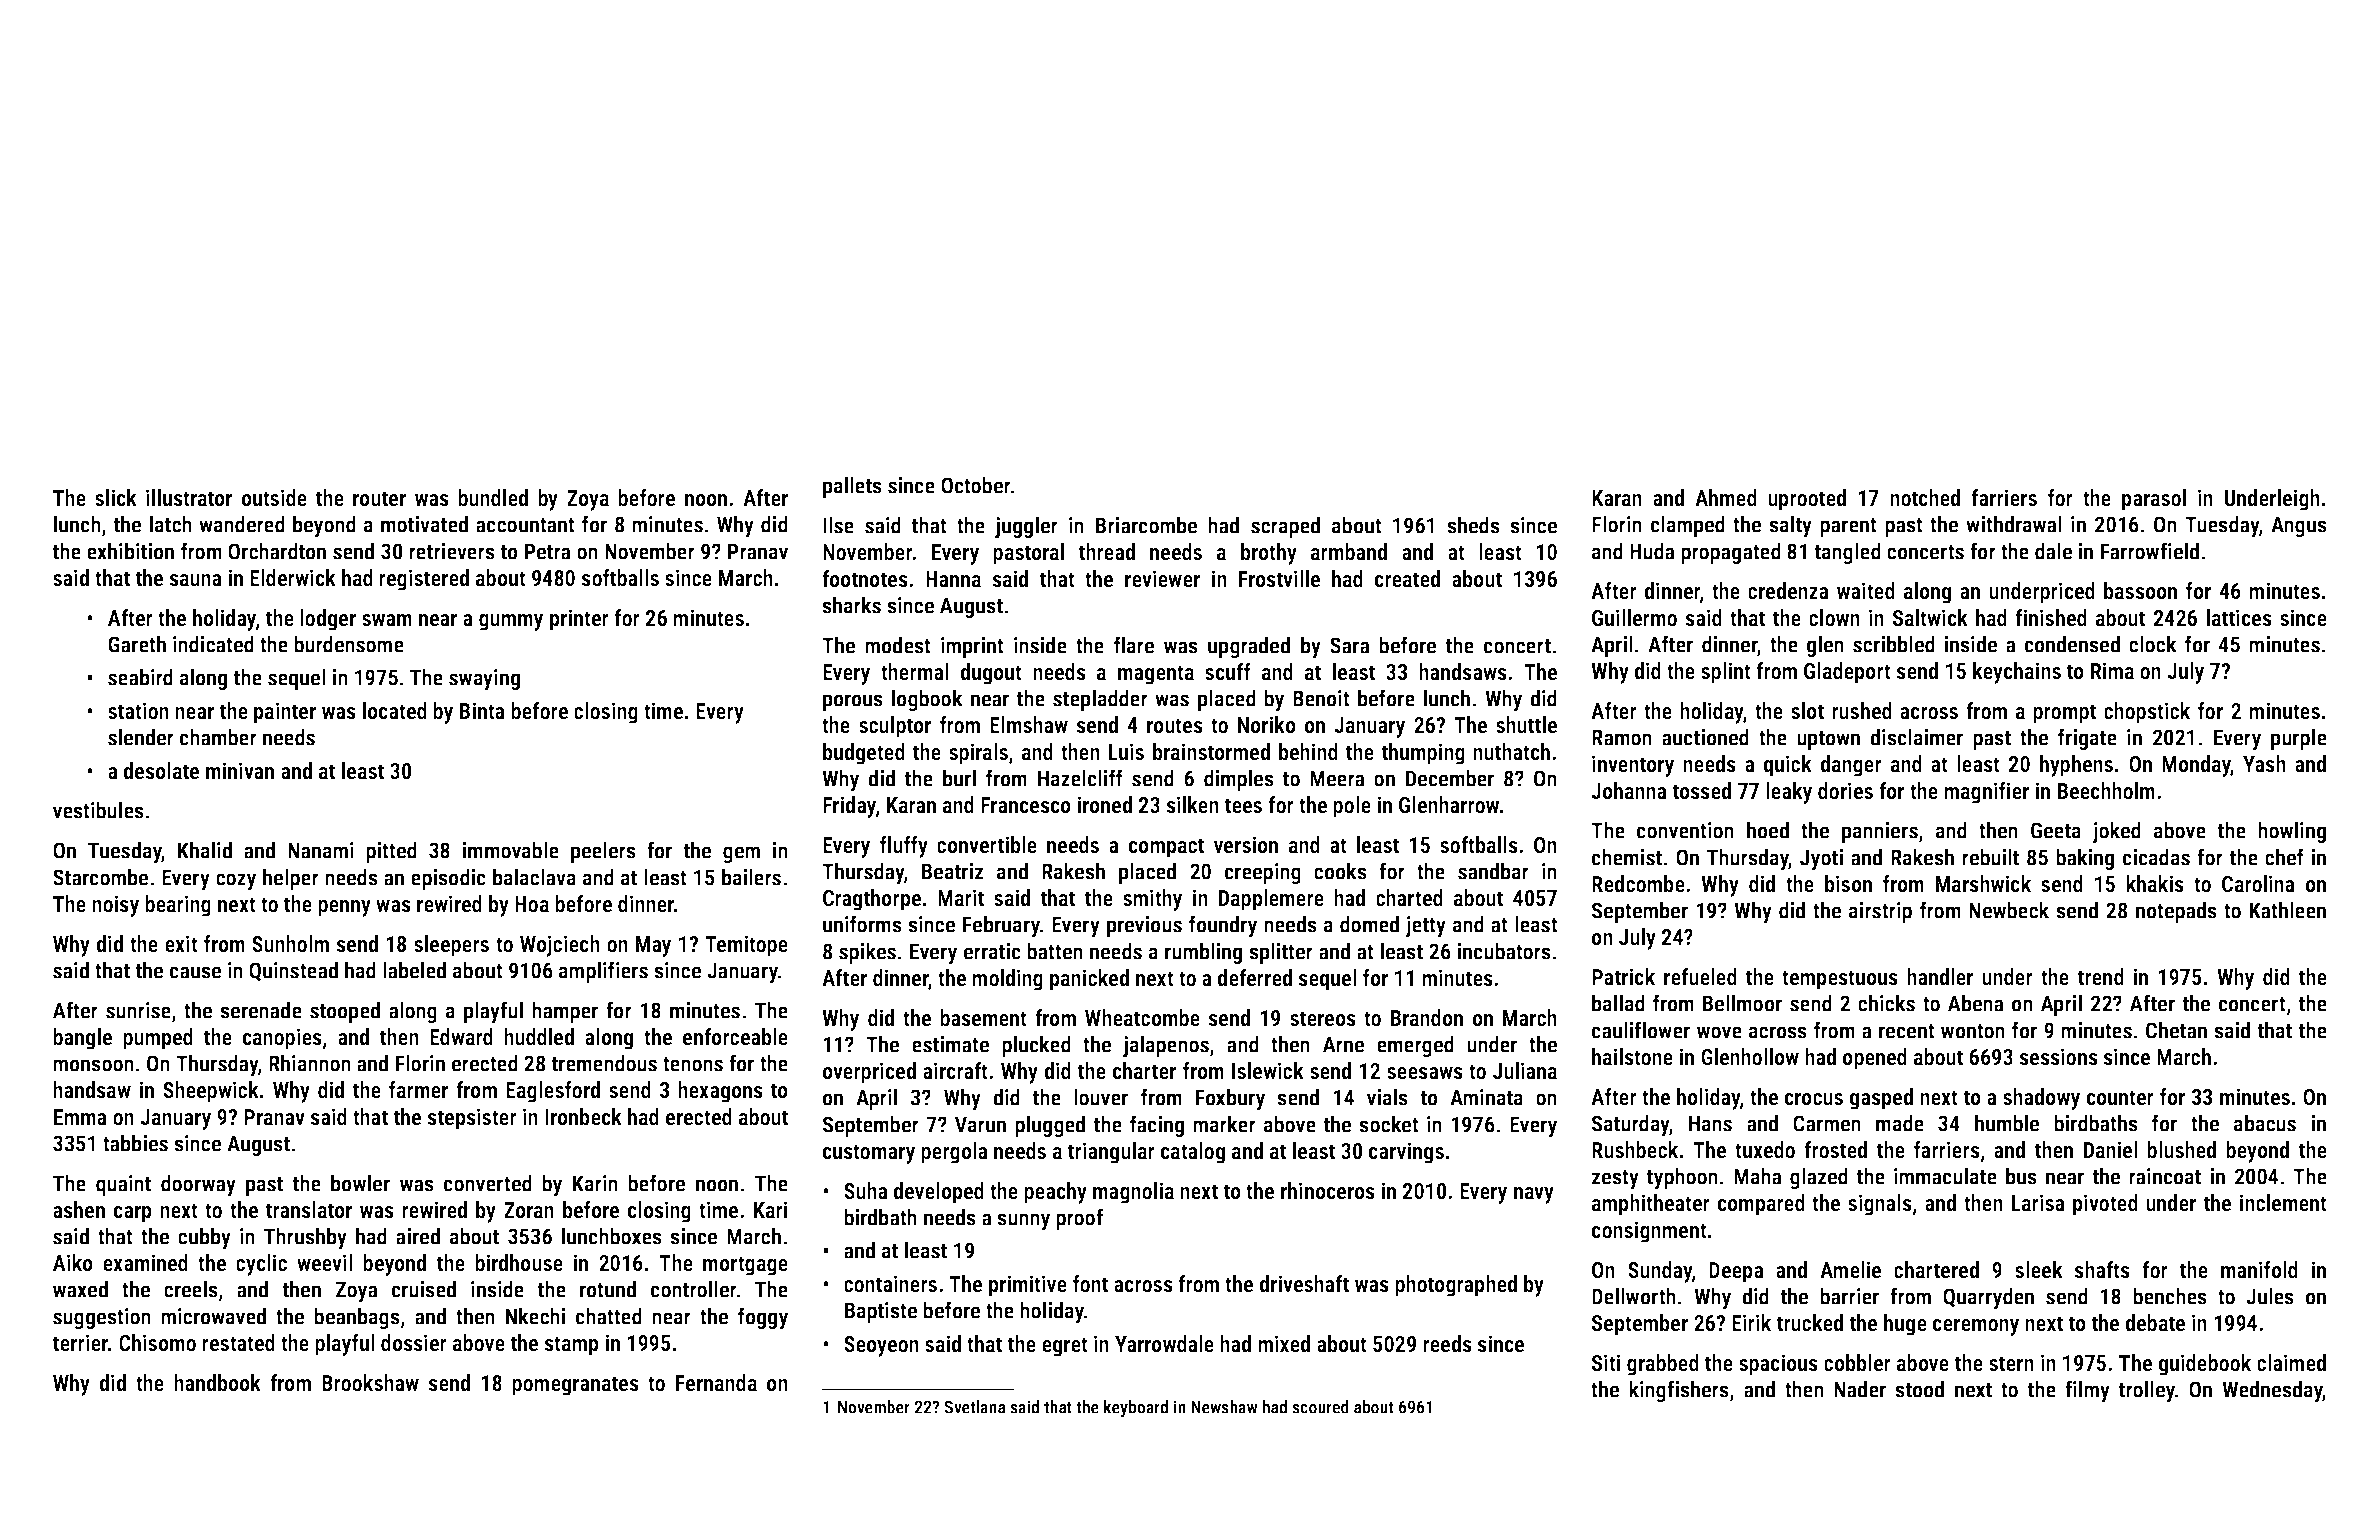 Image resolution: width=2380 pixels, height=1540 pixels. I want to click on Svetlana, so click(975, 1407).
